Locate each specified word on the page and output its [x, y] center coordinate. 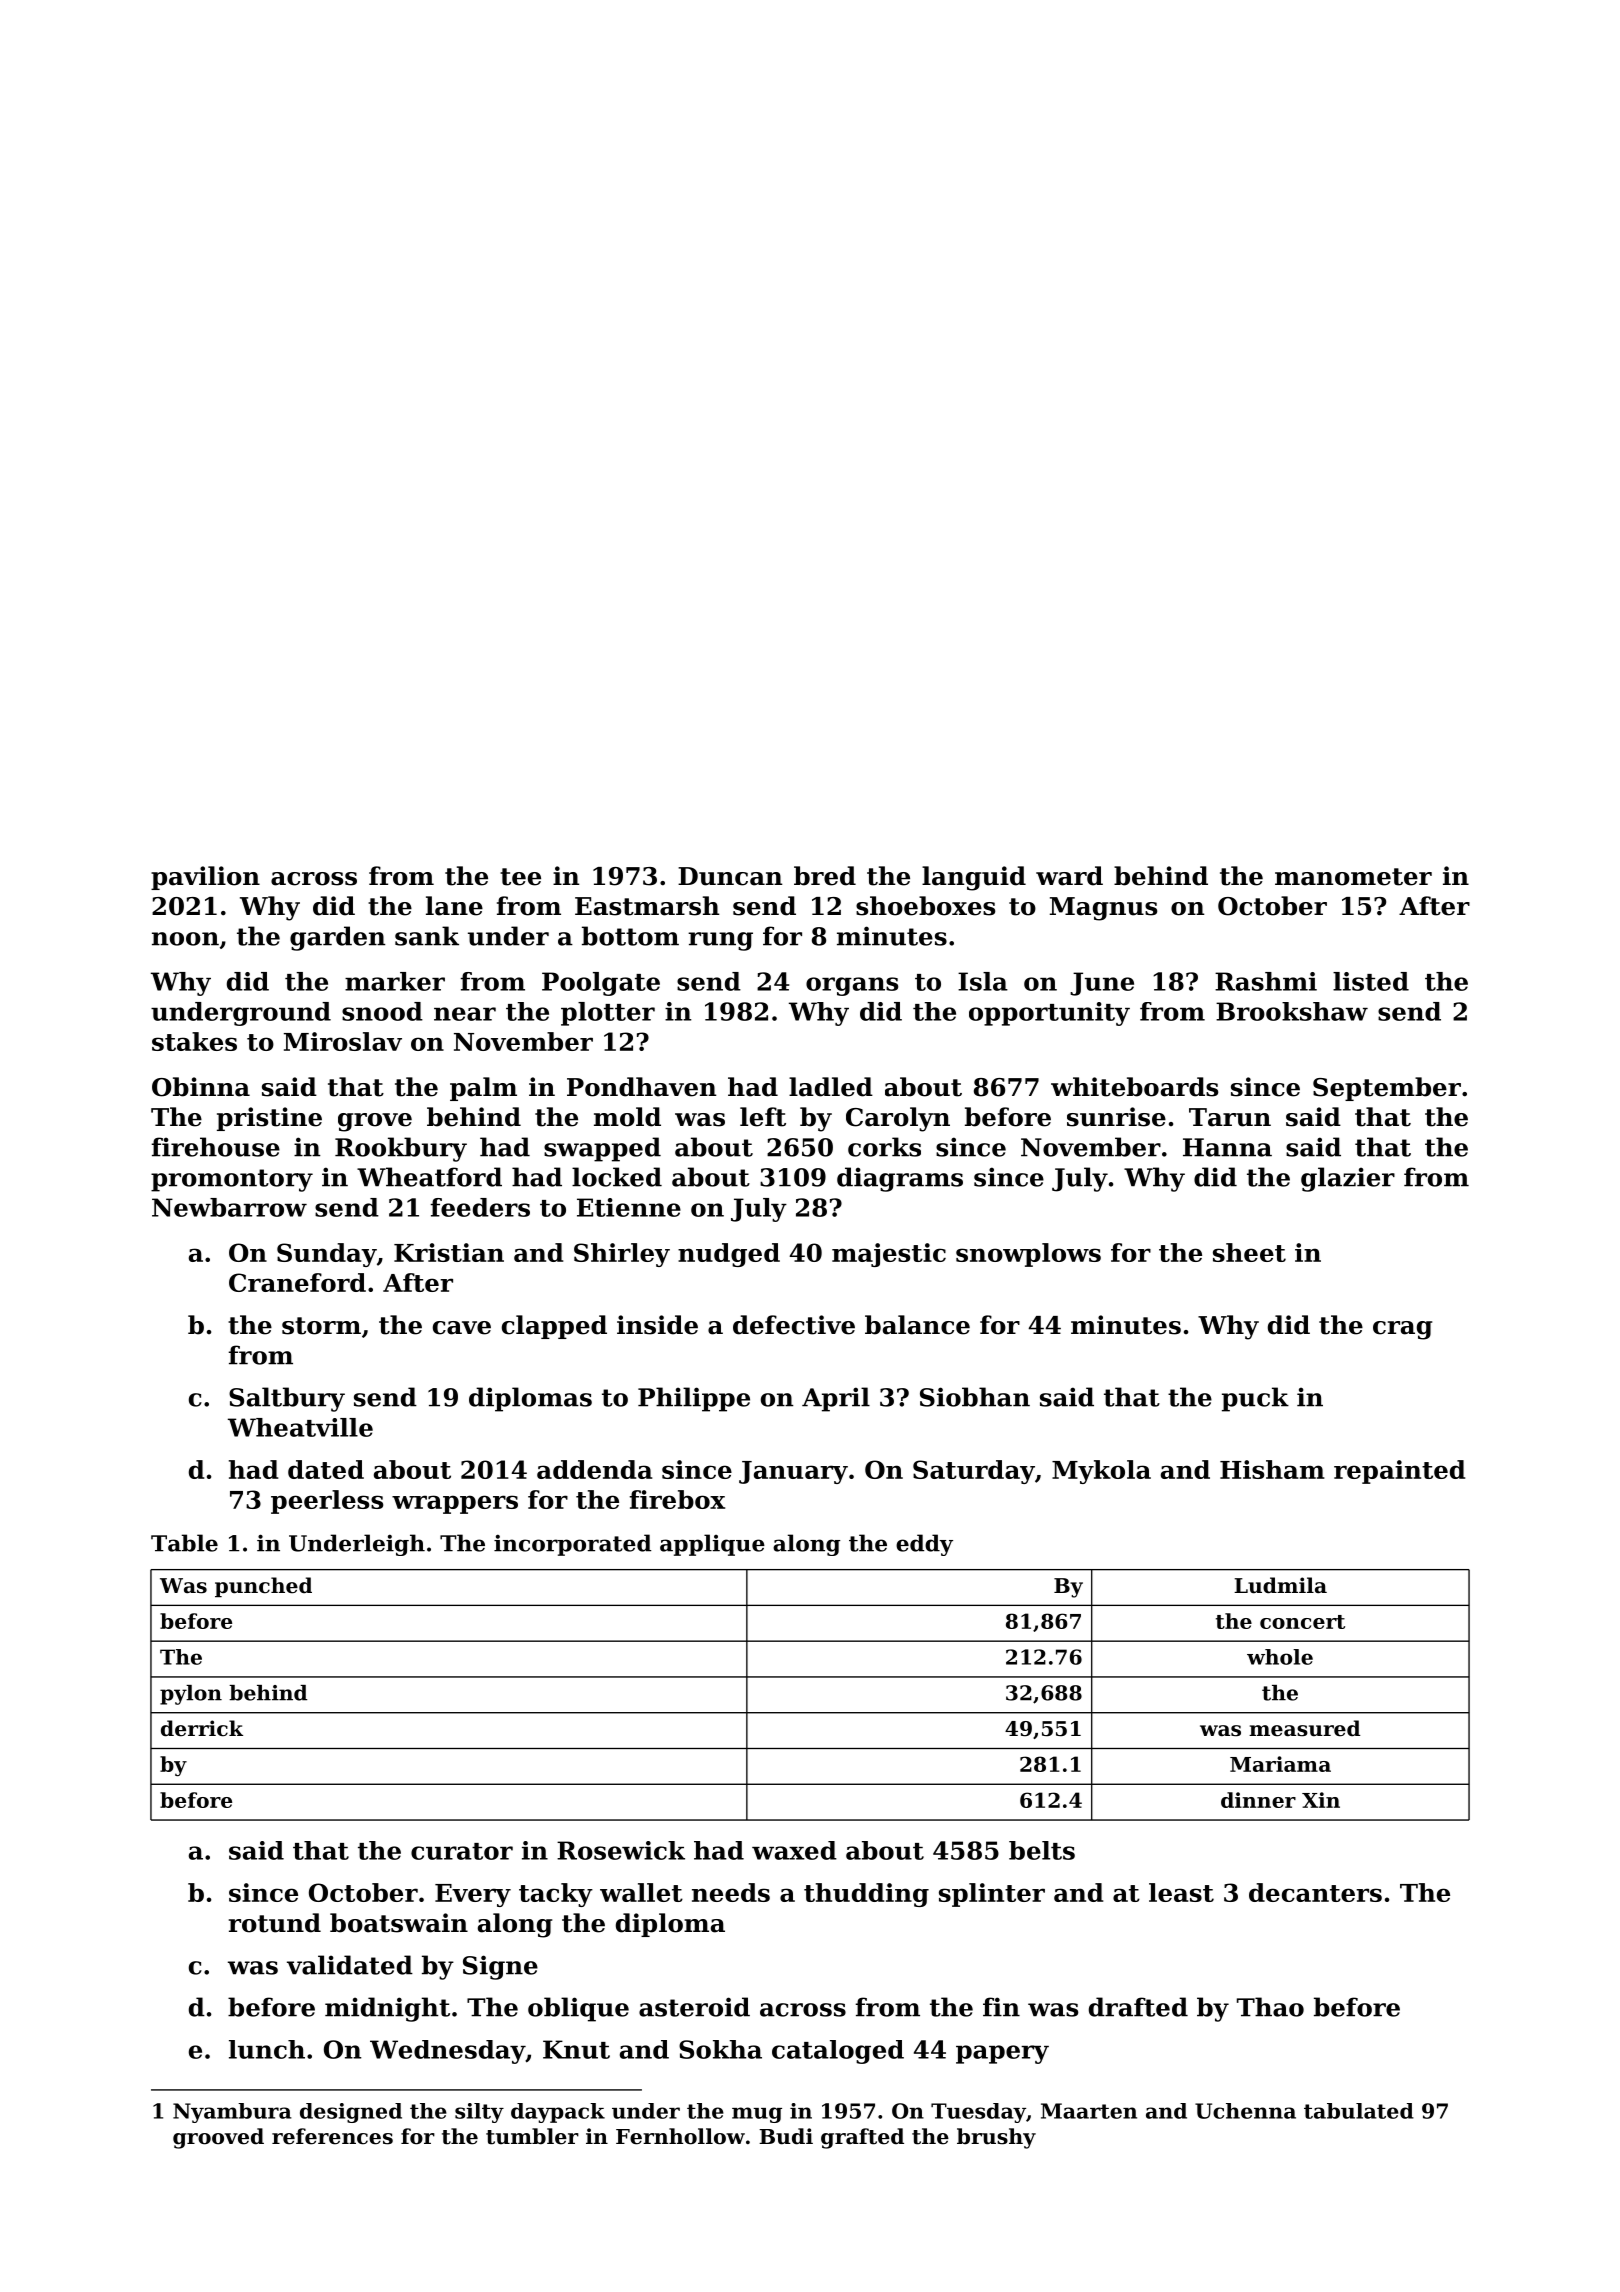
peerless [327, 1502]
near [465, 1014]
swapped [602, 1149]
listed [1371, 981]
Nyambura [232, 2113]
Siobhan [975, 1397]
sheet [1249, 1252]
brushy [996, 2138]
